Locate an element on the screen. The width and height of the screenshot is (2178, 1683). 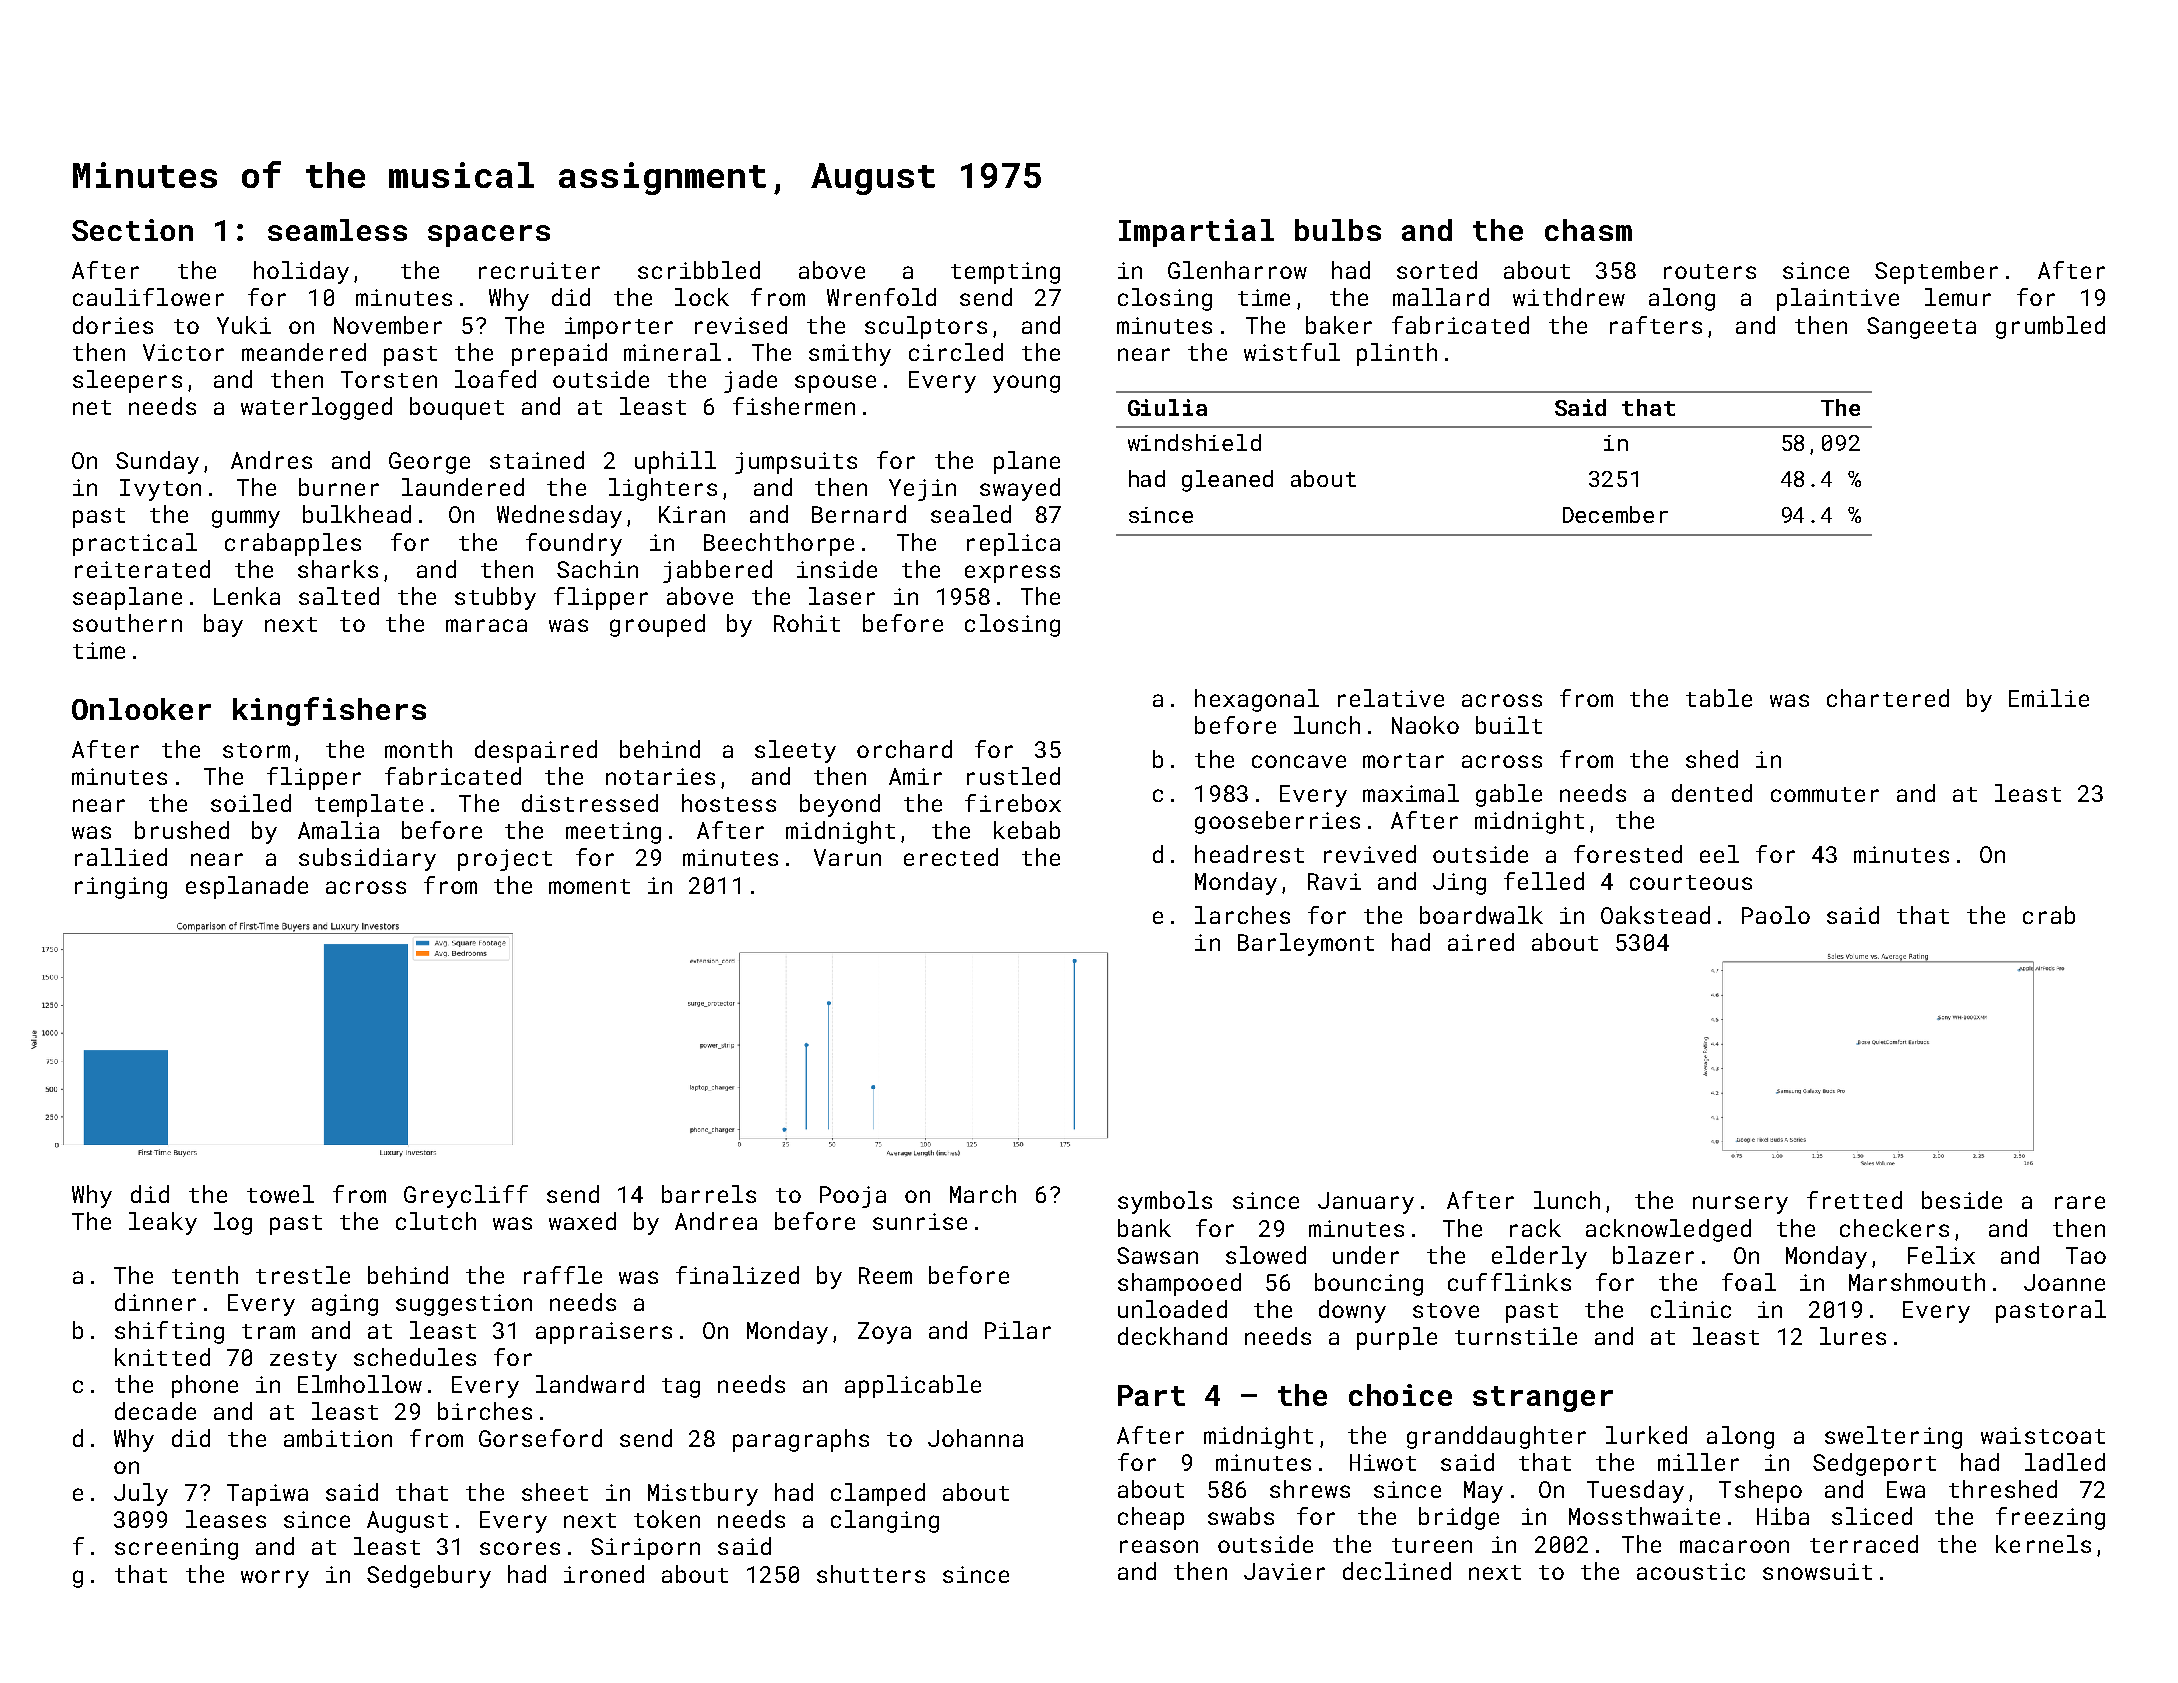
bulbs is located at coordinates (1338, 230).
